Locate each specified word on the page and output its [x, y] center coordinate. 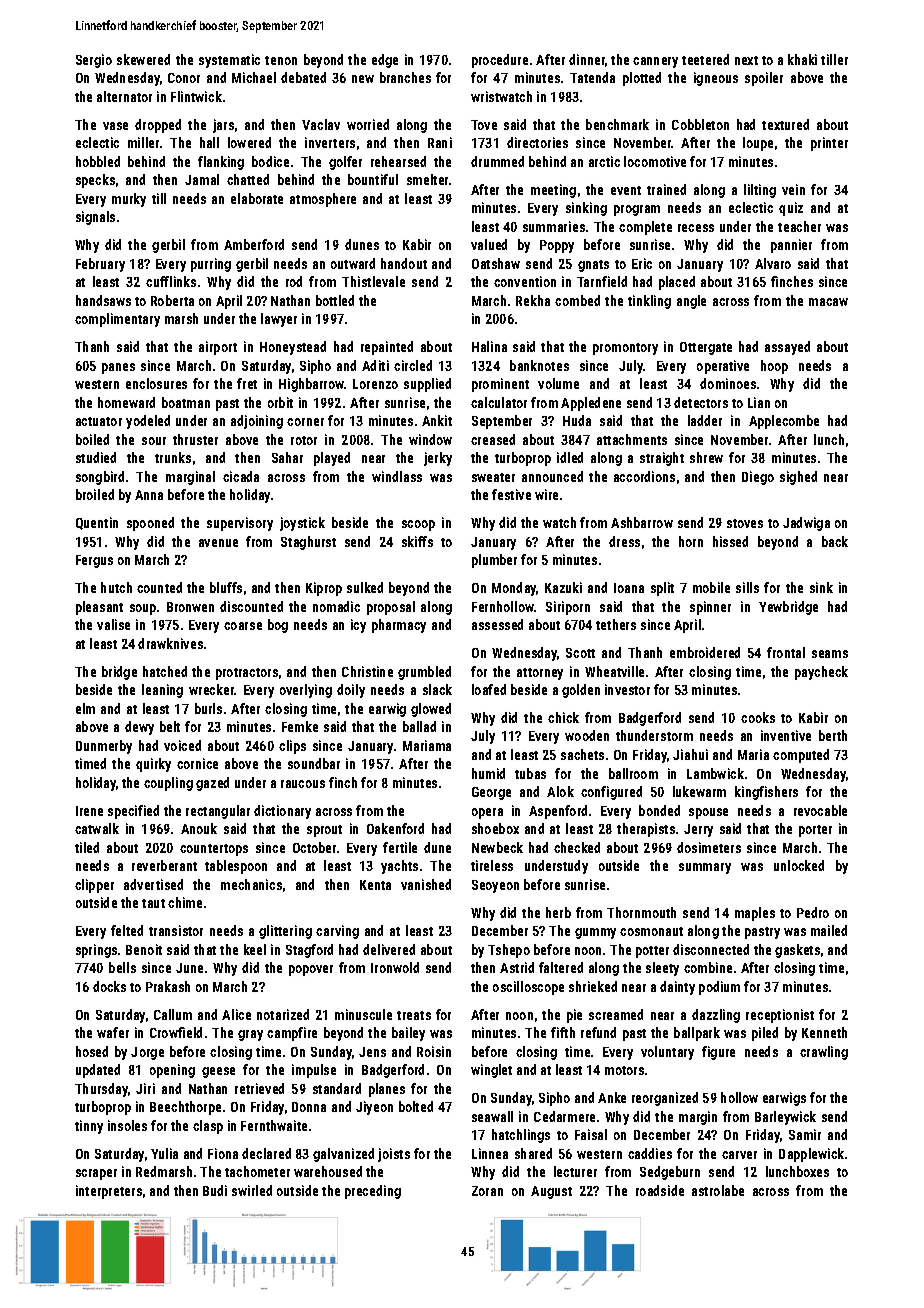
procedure [500, 61]
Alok [560, 791]
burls [208, 708]
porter [815, 831]
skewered [143, 59]
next [746, 60]
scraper [96, 1174]
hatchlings [521, 1136]
